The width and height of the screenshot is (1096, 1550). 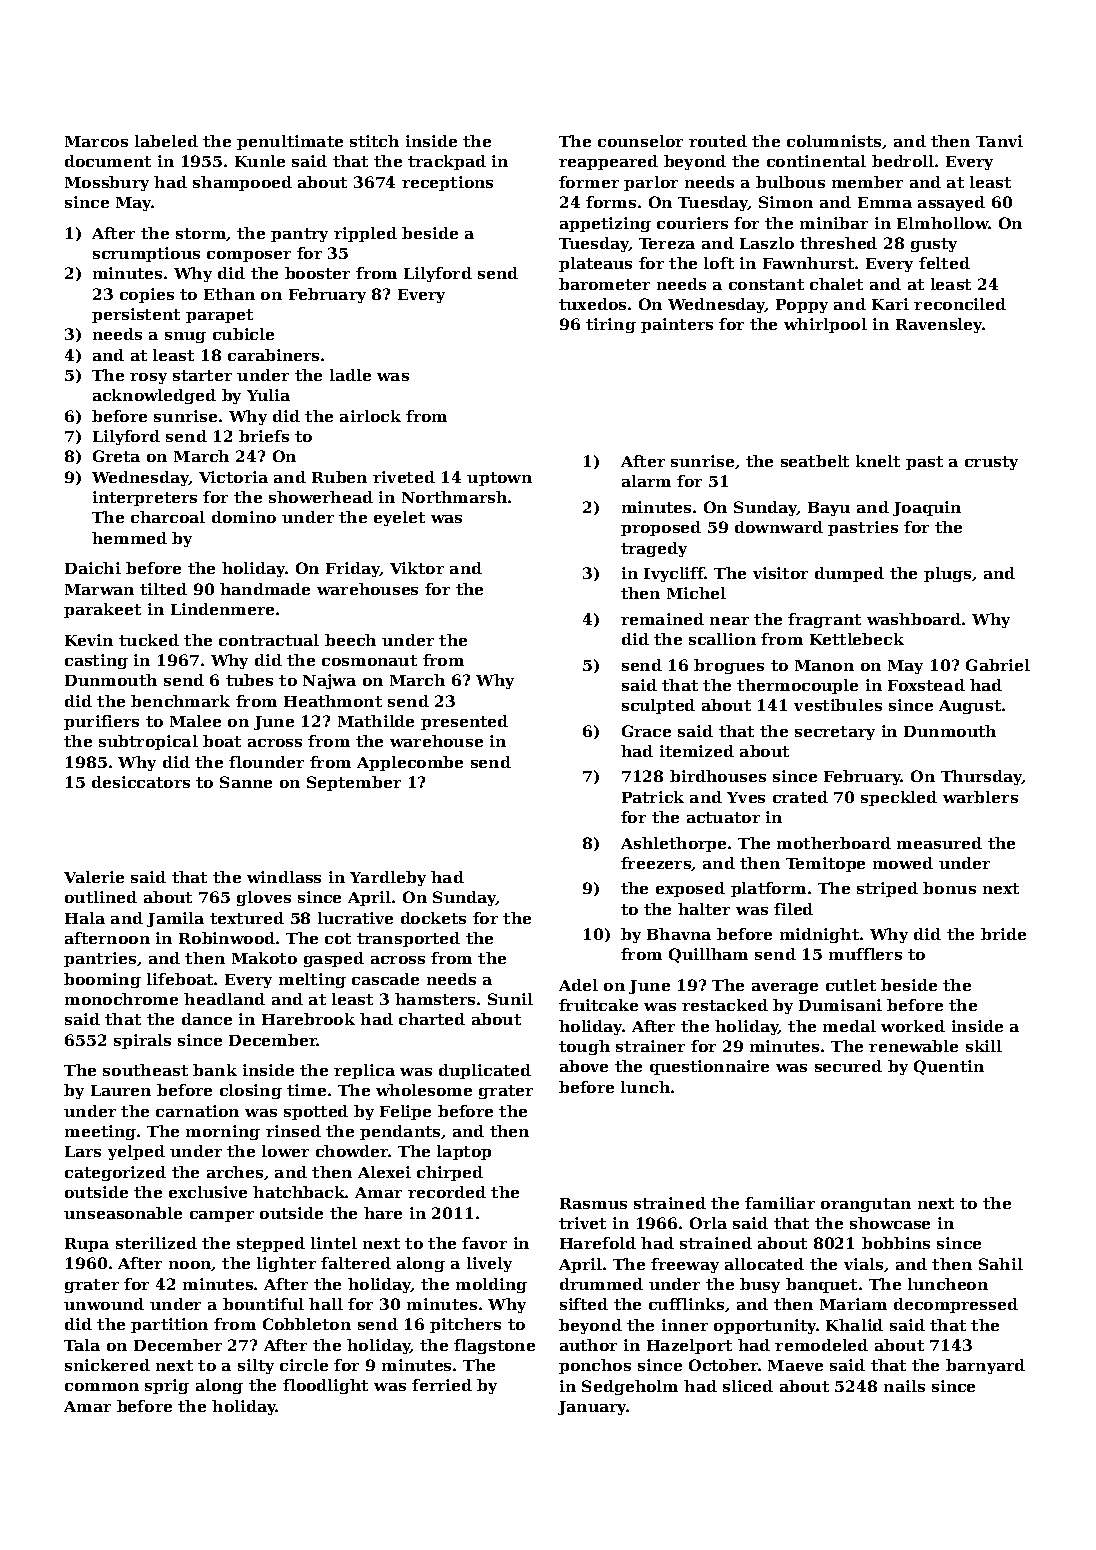 I want to click on vestibules, so click(x=838, y=705).
